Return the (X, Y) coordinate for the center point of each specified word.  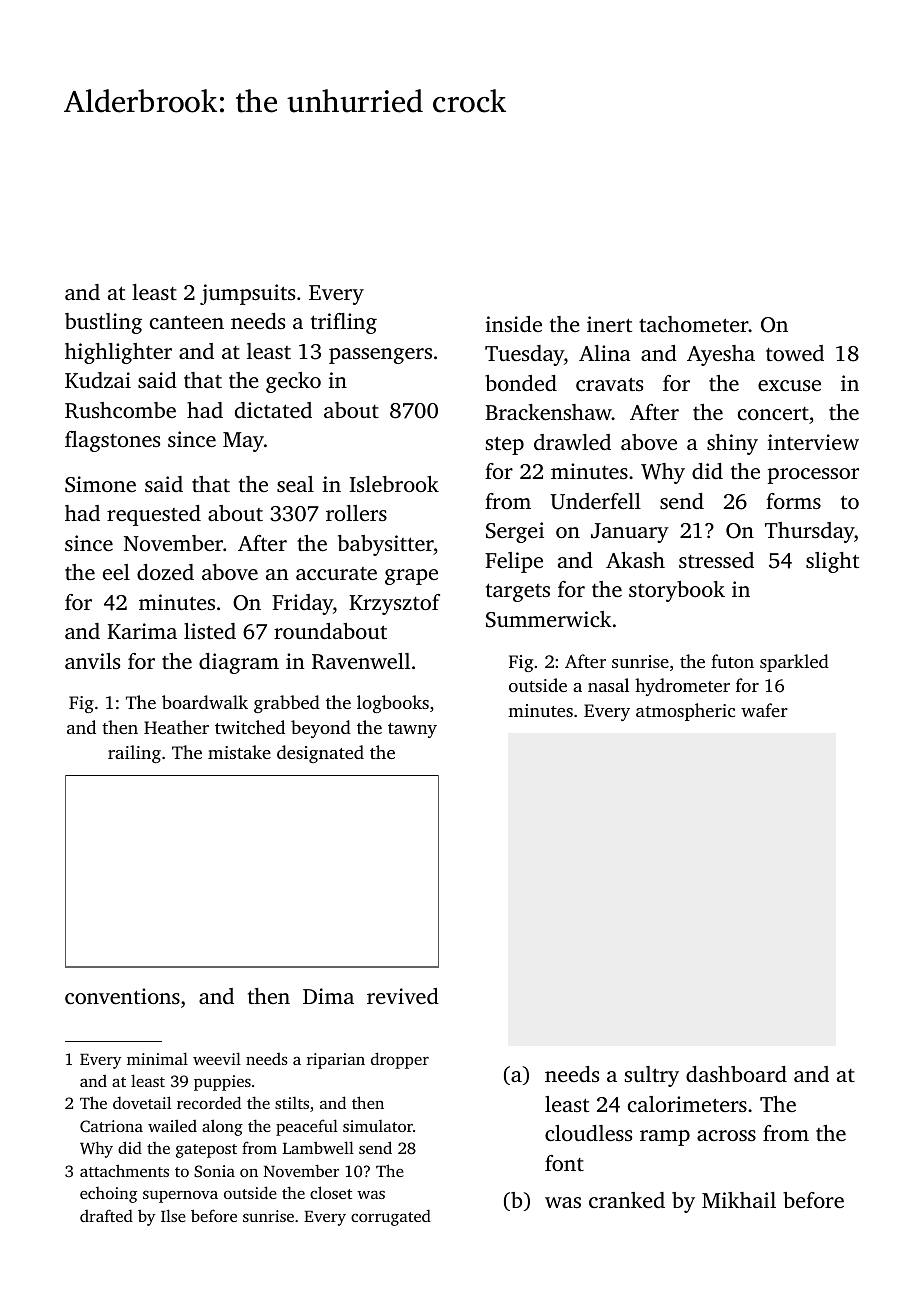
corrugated (391, 1217)
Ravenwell (361, 661)
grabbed (287, 704)
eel (116, 572)
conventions (122, 996)
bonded (521, 383)
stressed (716, 560)
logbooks (393, 704)
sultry (651, 1076)
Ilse (173, 1215)
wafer (764, 710)
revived (403, 996)
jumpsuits (247, 294)
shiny (732, 444)
